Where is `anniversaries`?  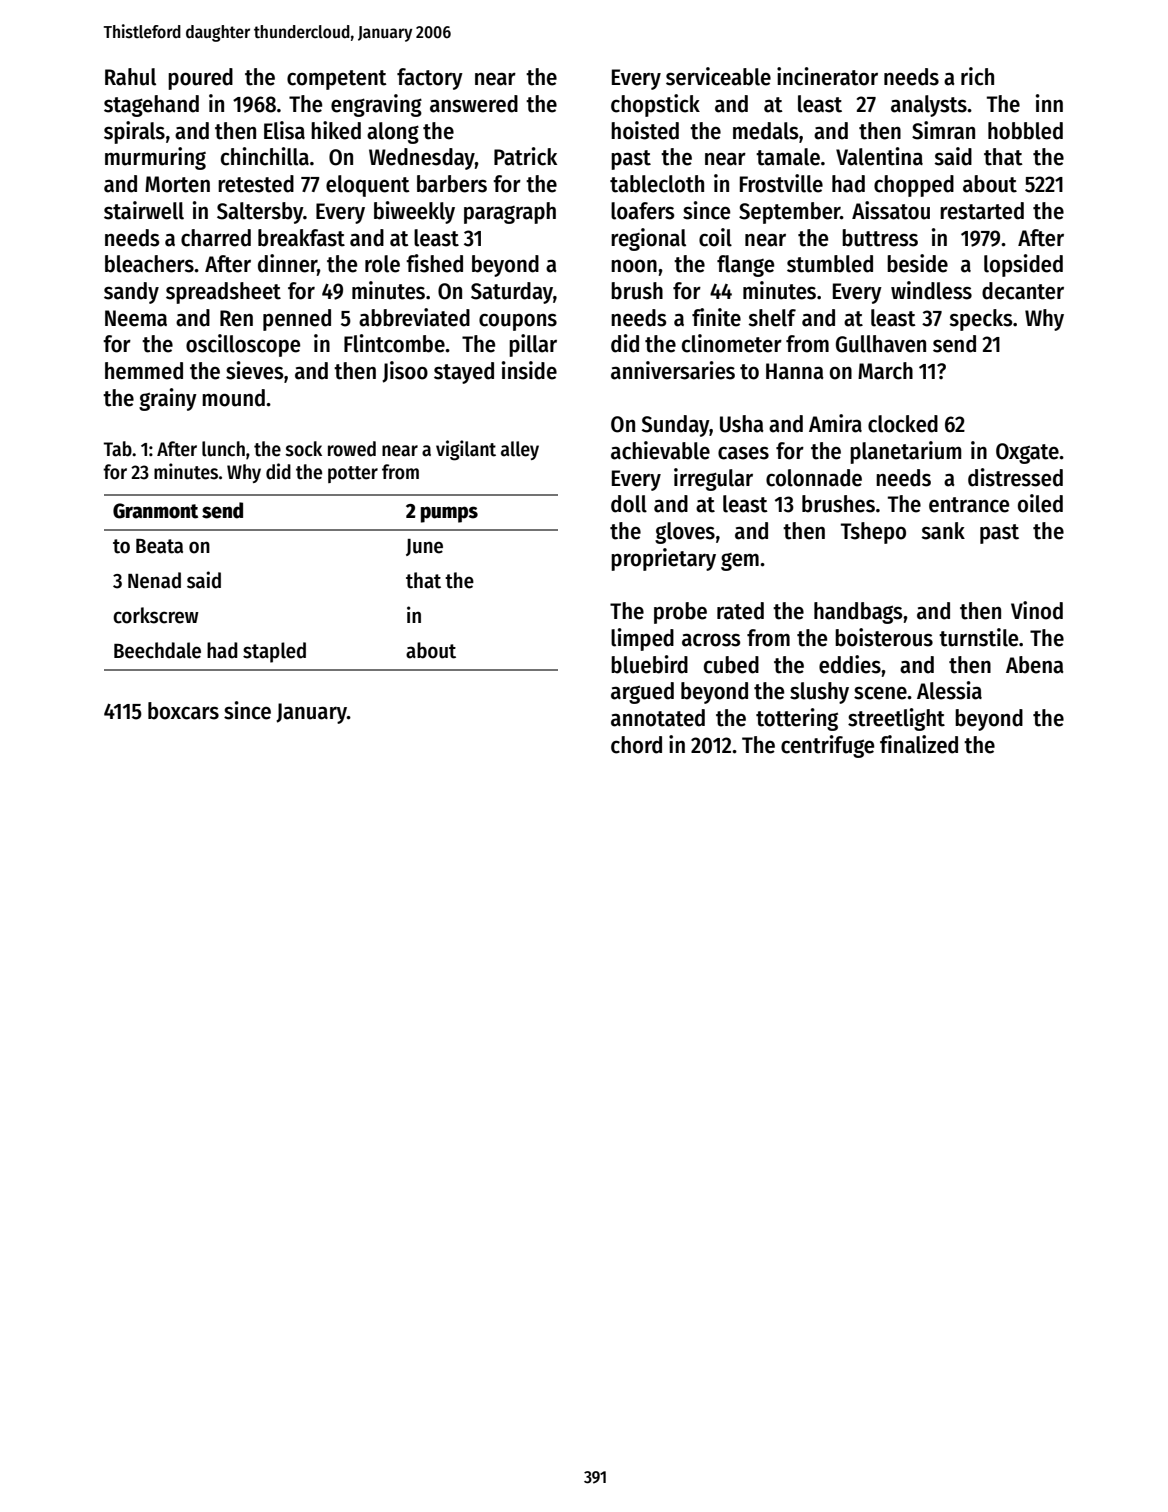
anniversaries is located at coordinates (673, 370).
